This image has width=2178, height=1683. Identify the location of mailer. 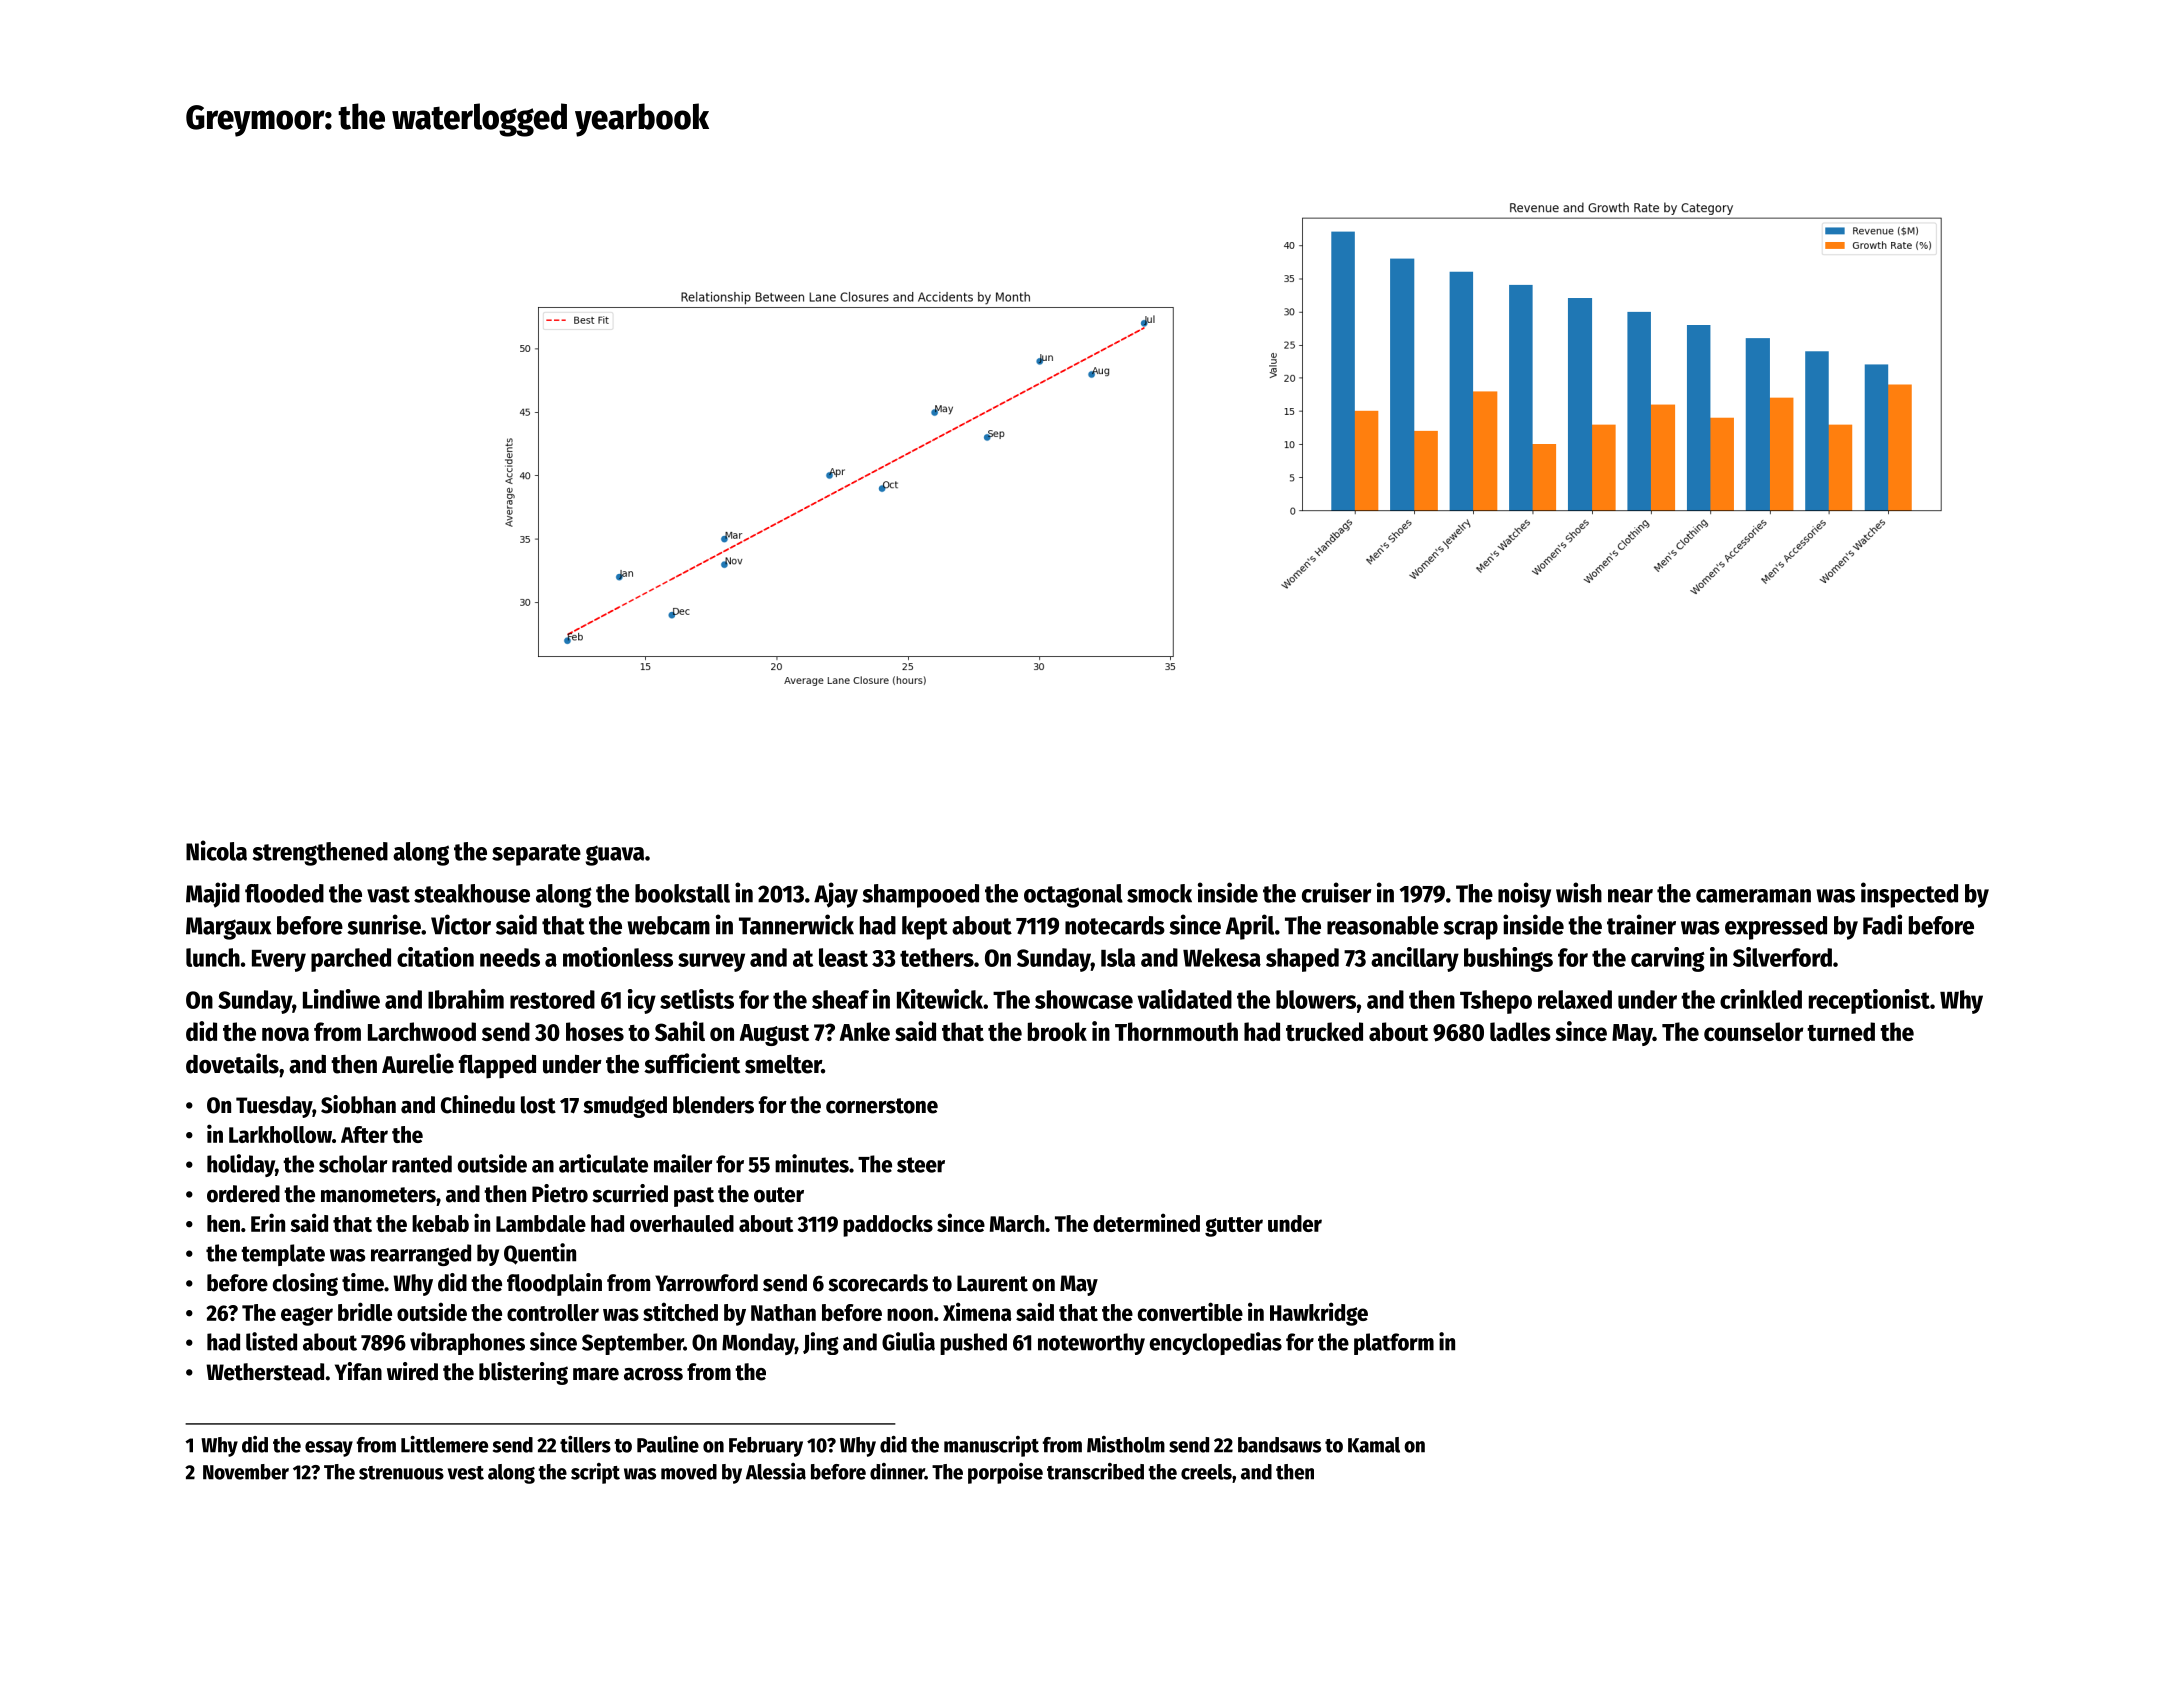
(683, 1163).
